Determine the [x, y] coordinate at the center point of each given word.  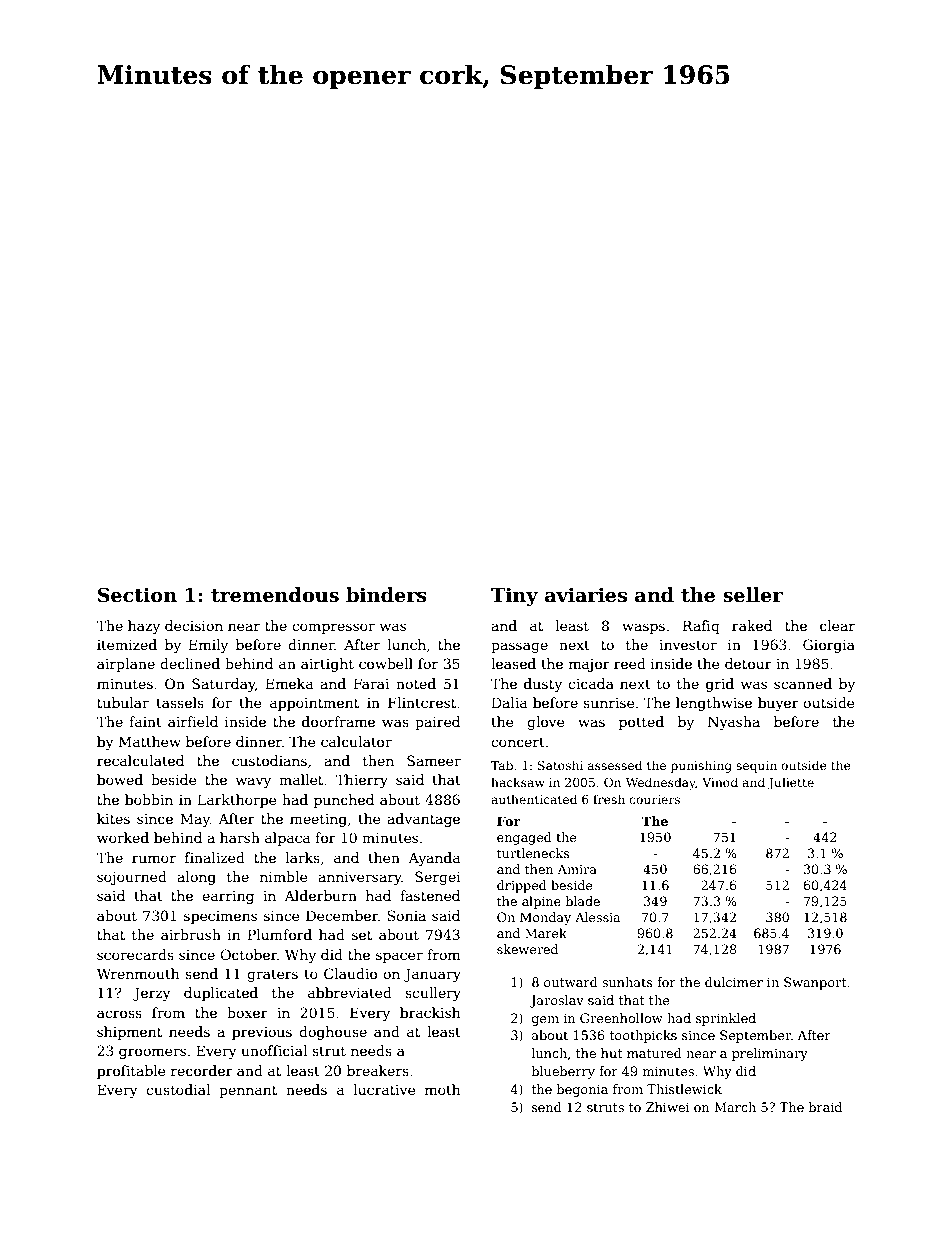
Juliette [791, 783]
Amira [577, 869]
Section [137, 595]
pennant [248, 1091]
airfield [193, 721]
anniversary [360, 878]
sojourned [132, 878]
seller [753, 595]
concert [518, 742]
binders [386, 595]
